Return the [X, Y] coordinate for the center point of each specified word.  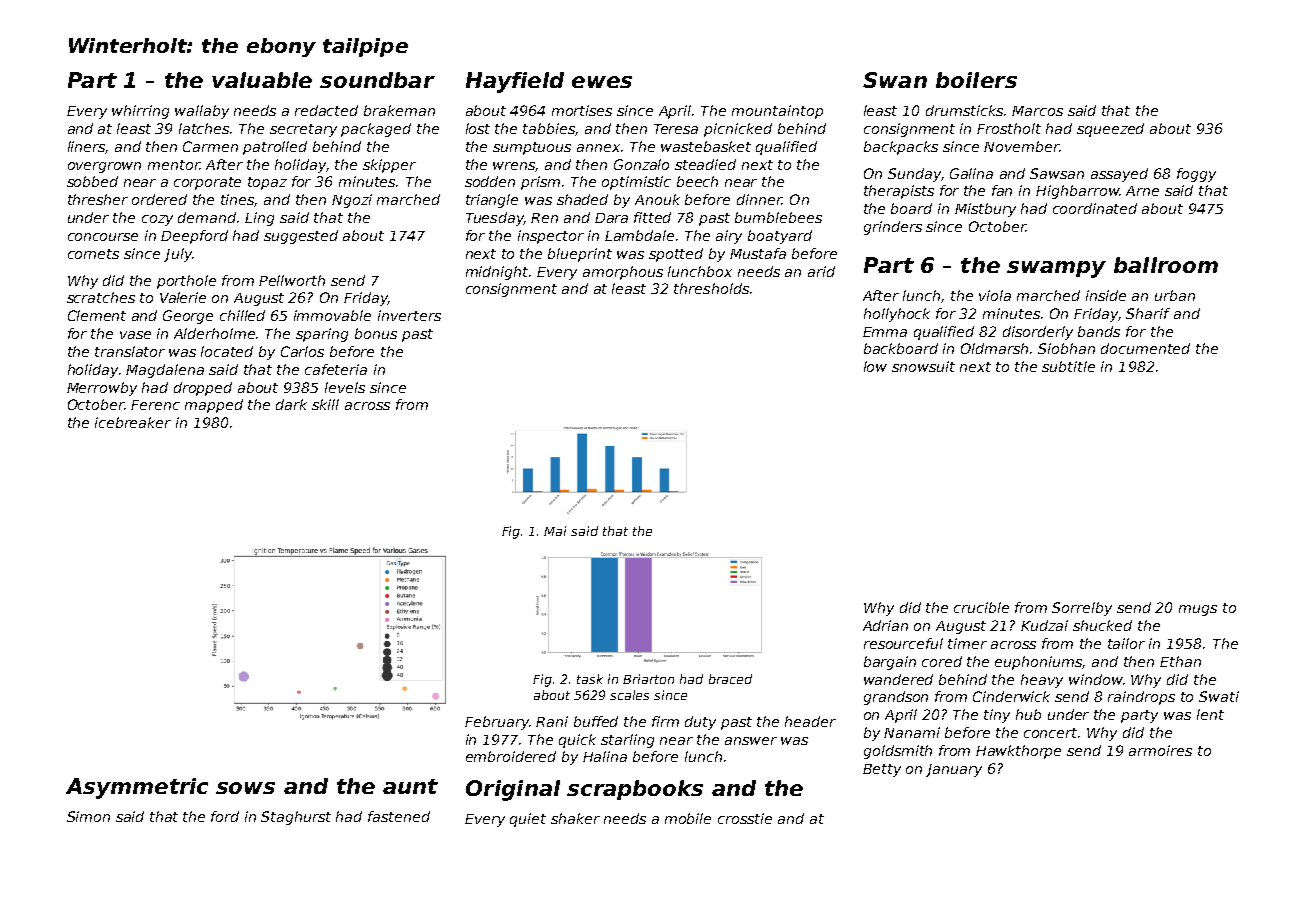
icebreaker [133, 422]
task [590, 679]
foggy [1196, 175]
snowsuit [923, 366]
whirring [140, 112]
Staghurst [296, 818]
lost [478, 128]
